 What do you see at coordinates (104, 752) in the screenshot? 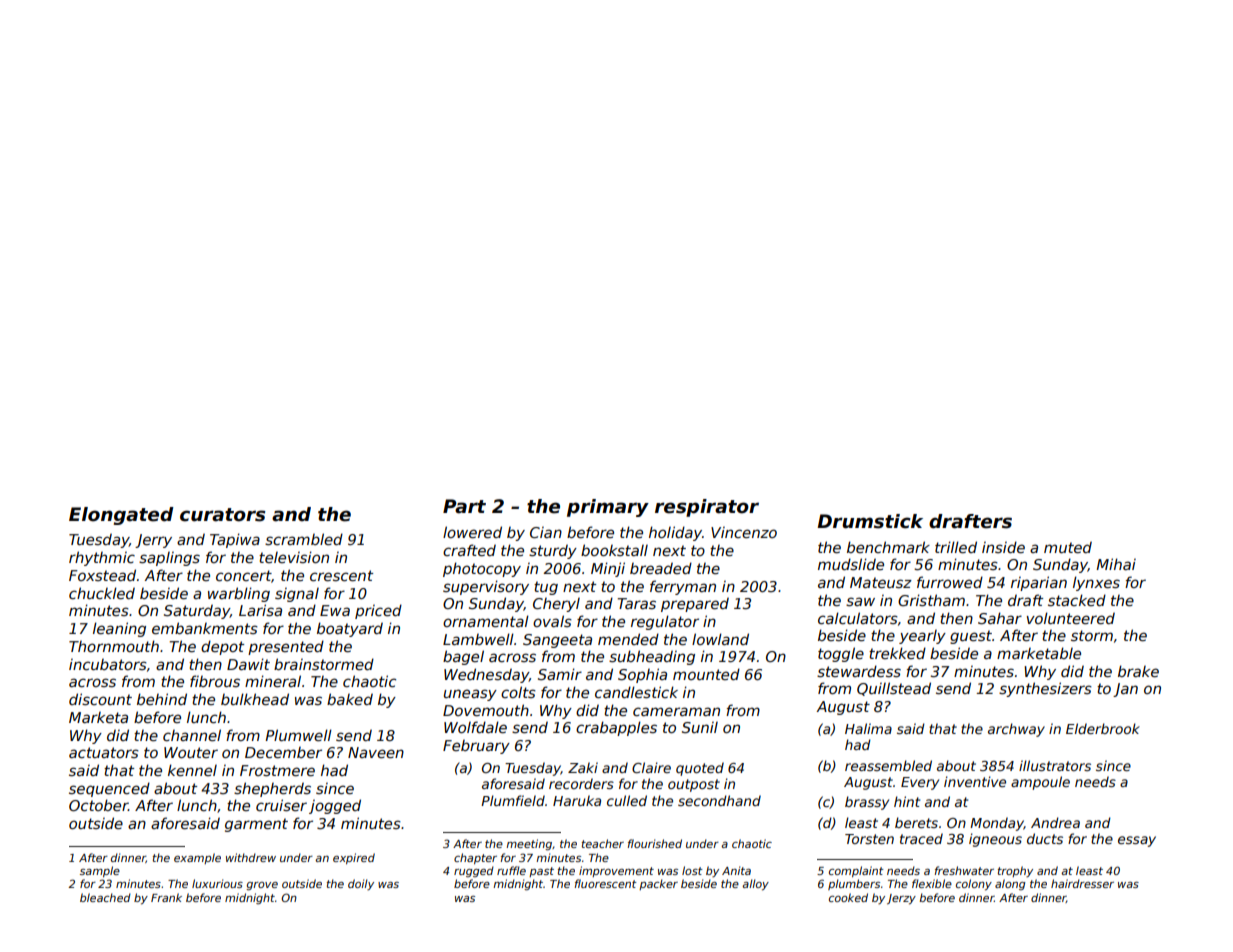
I see `actuators` at bounding box center [104, 752].
